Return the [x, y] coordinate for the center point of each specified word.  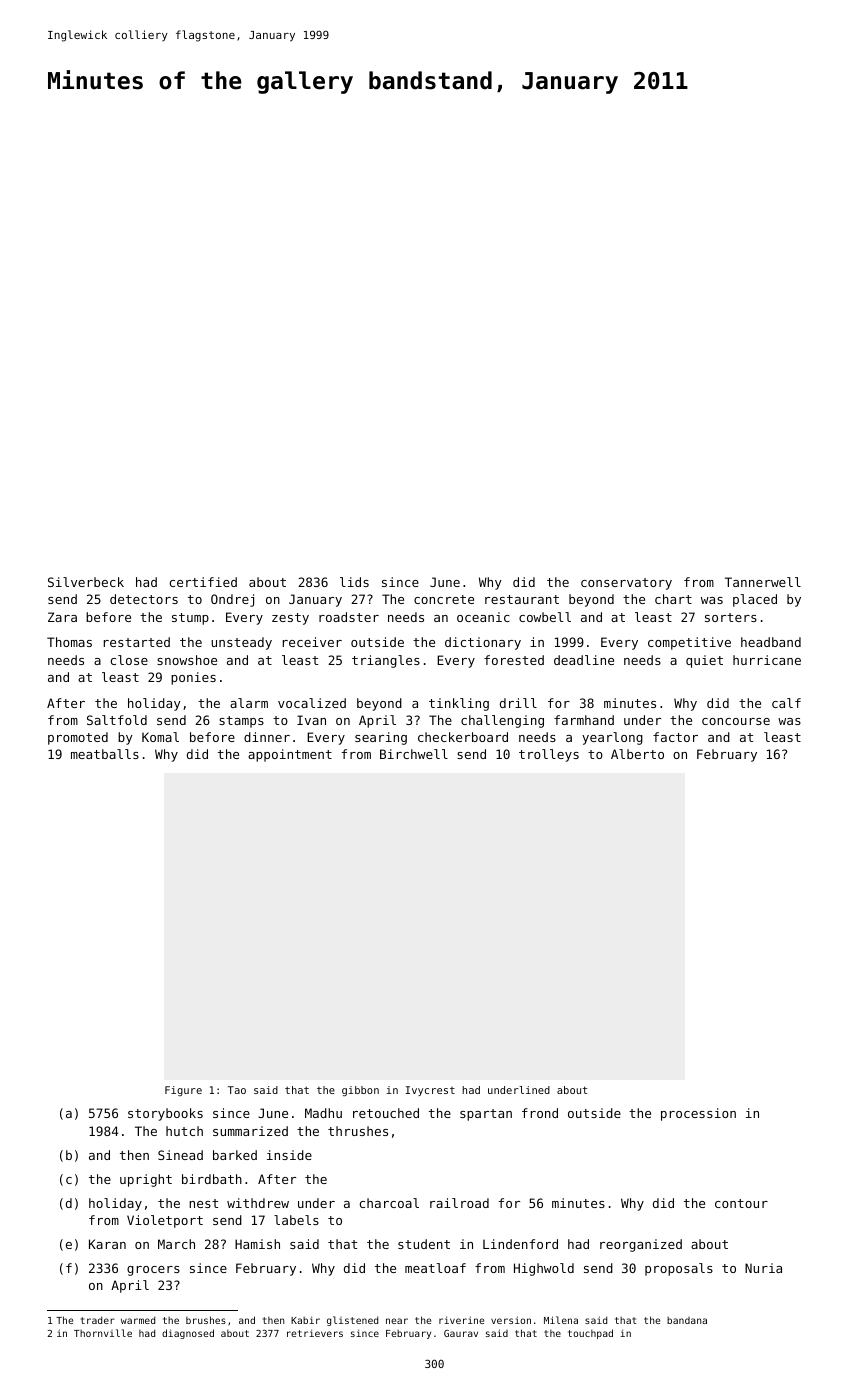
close [129, 660]
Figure [183, 1091]
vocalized [312, 703]
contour [741, 1203]
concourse [736, 721]
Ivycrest [430, 1091]
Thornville [103, 1333]
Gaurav [461, 1333]
